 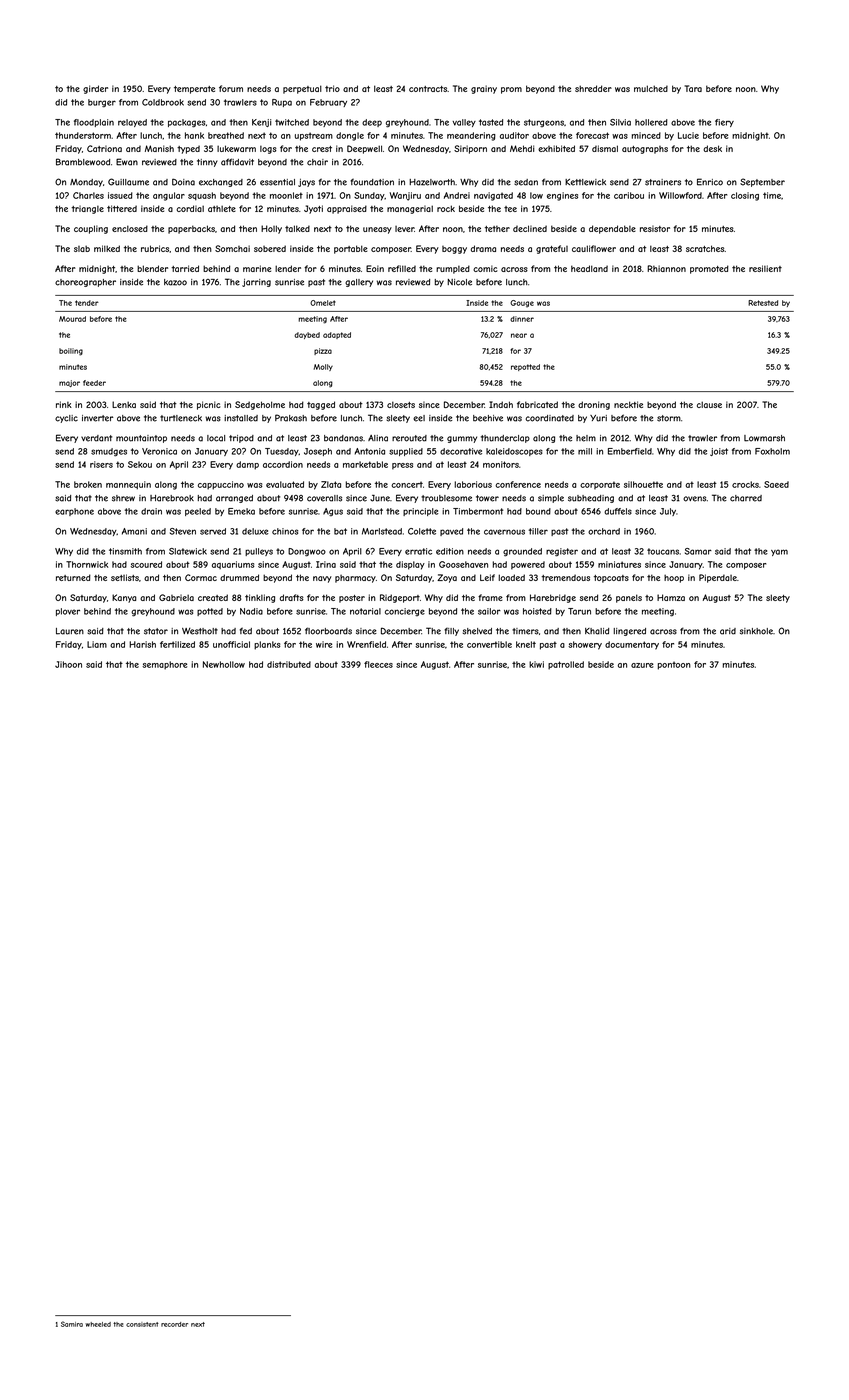 What do you see at coordinates (155, 248) in the document?
I see `rubrics` at bounding box center [155, 248].
